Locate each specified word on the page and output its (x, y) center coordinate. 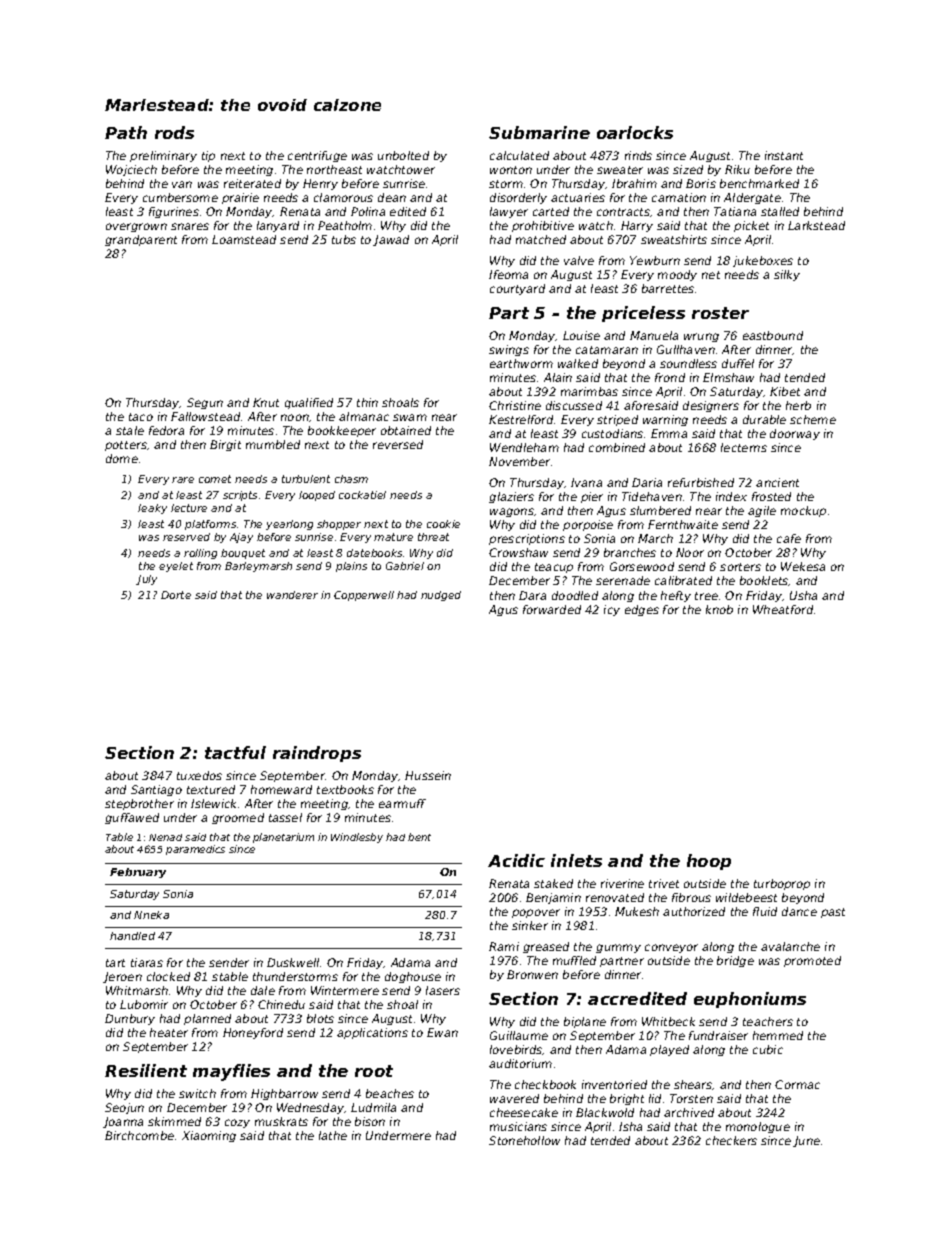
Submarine (539, 132)
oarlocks (635, 132)
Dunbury (130, 1019)
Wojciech (131, 170)
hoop (709, 862)
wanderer (292, 595)
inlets (576, 860)
